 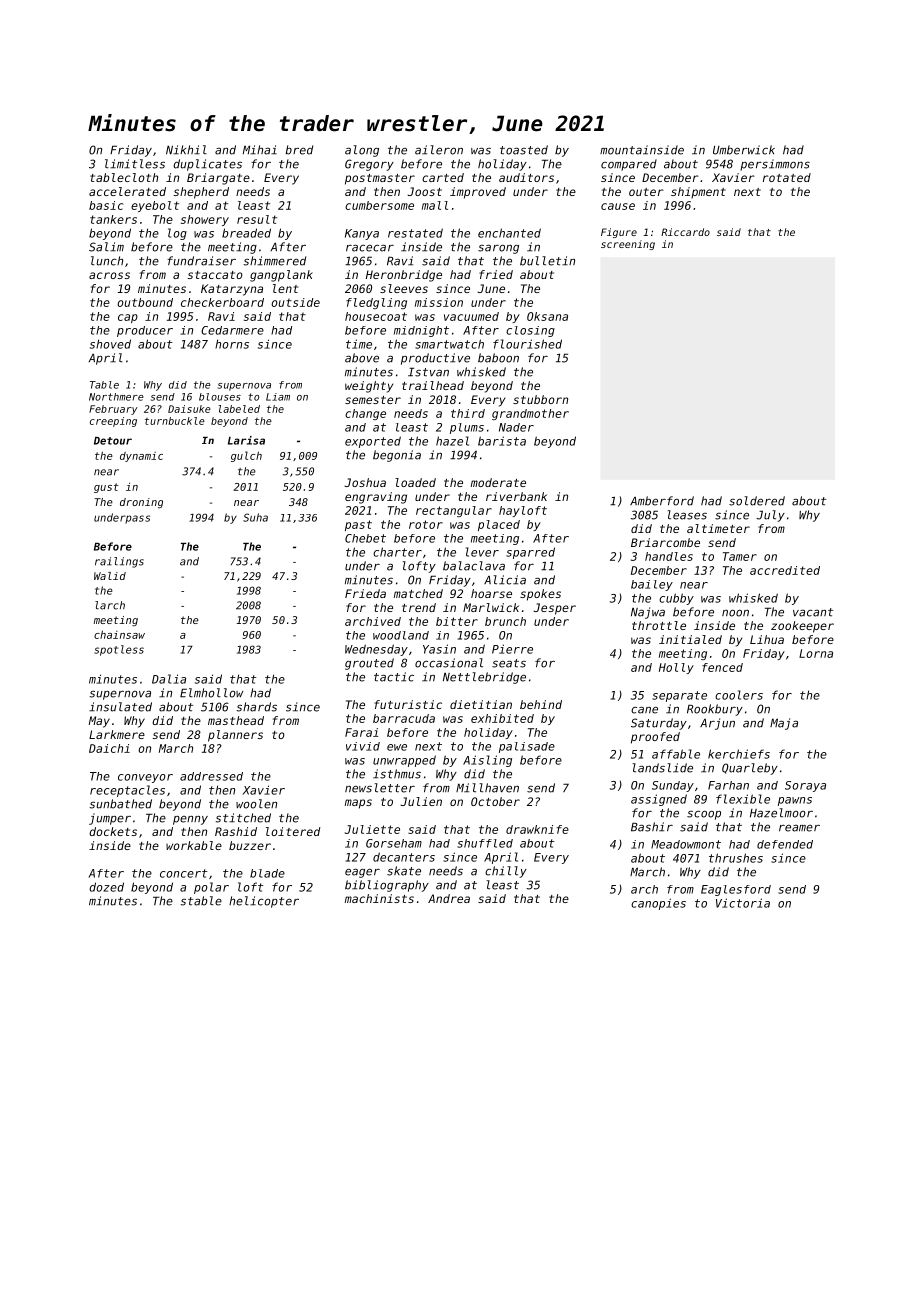 What do you see at coordinates (537, 829) in the screenshot?
I see `drawknife` at bounding box center [537, 829].
